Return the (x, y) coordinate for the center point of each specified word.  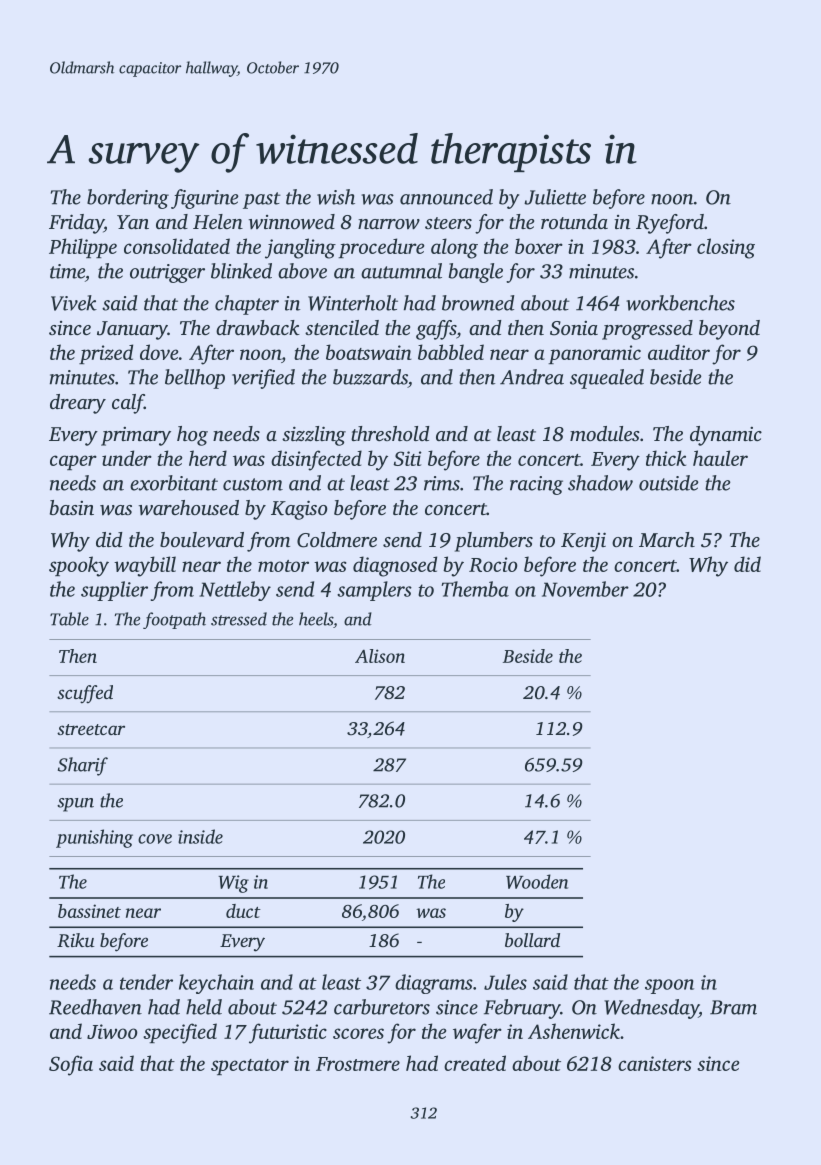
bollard (532, 940)
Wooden (537, 881)
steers (448, 223)
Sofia (71, 1065)
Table (69, 619)
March (667, 539)
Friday (76, 224)
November (585, 589)
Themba (475, 589)
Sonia (574, 328)
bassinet (89, 911)
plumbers (494, 542)
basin (72, 507)
